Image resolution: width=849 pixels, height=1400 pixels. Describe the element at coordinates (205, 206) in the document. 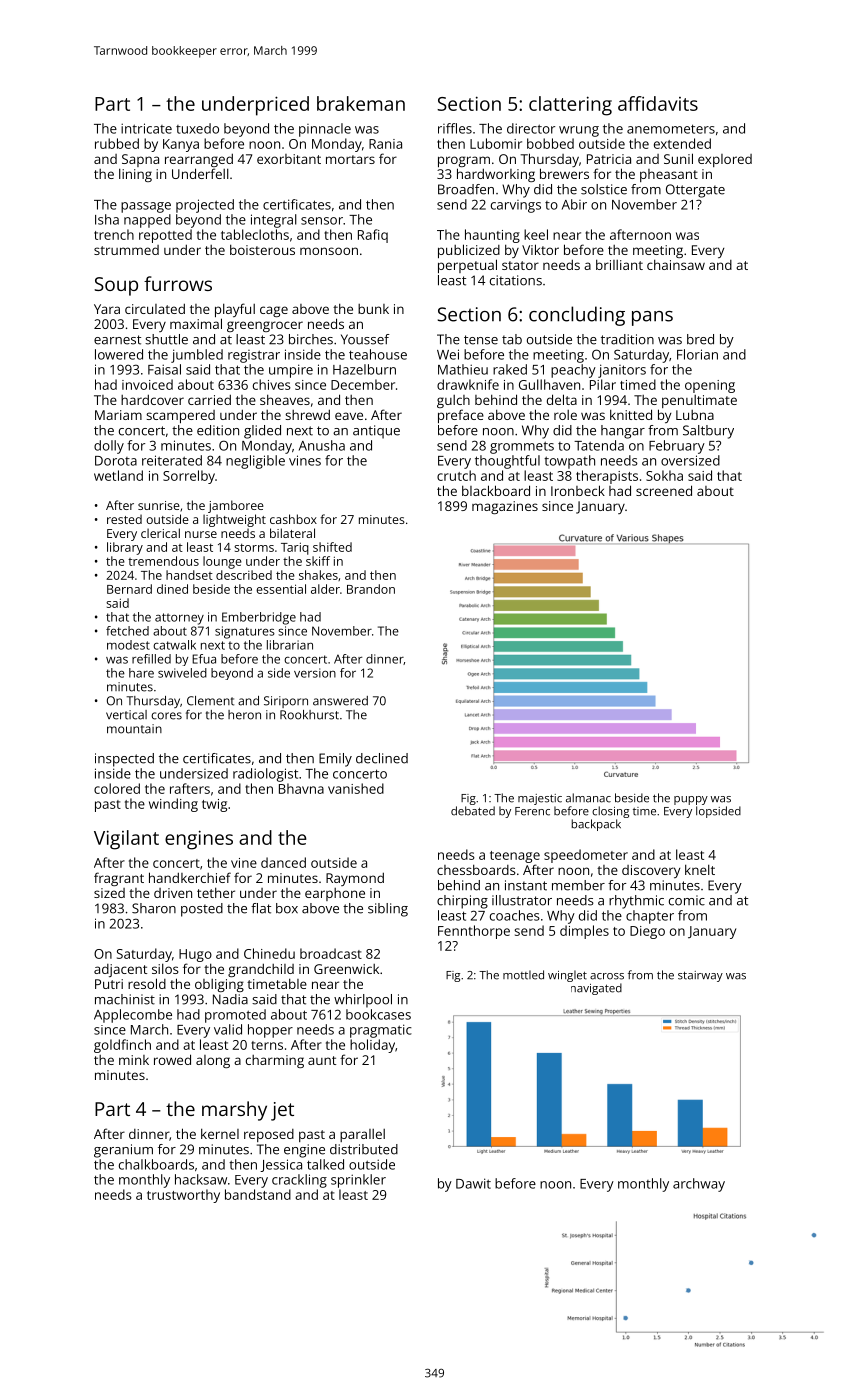

I see `projected` at that location.
